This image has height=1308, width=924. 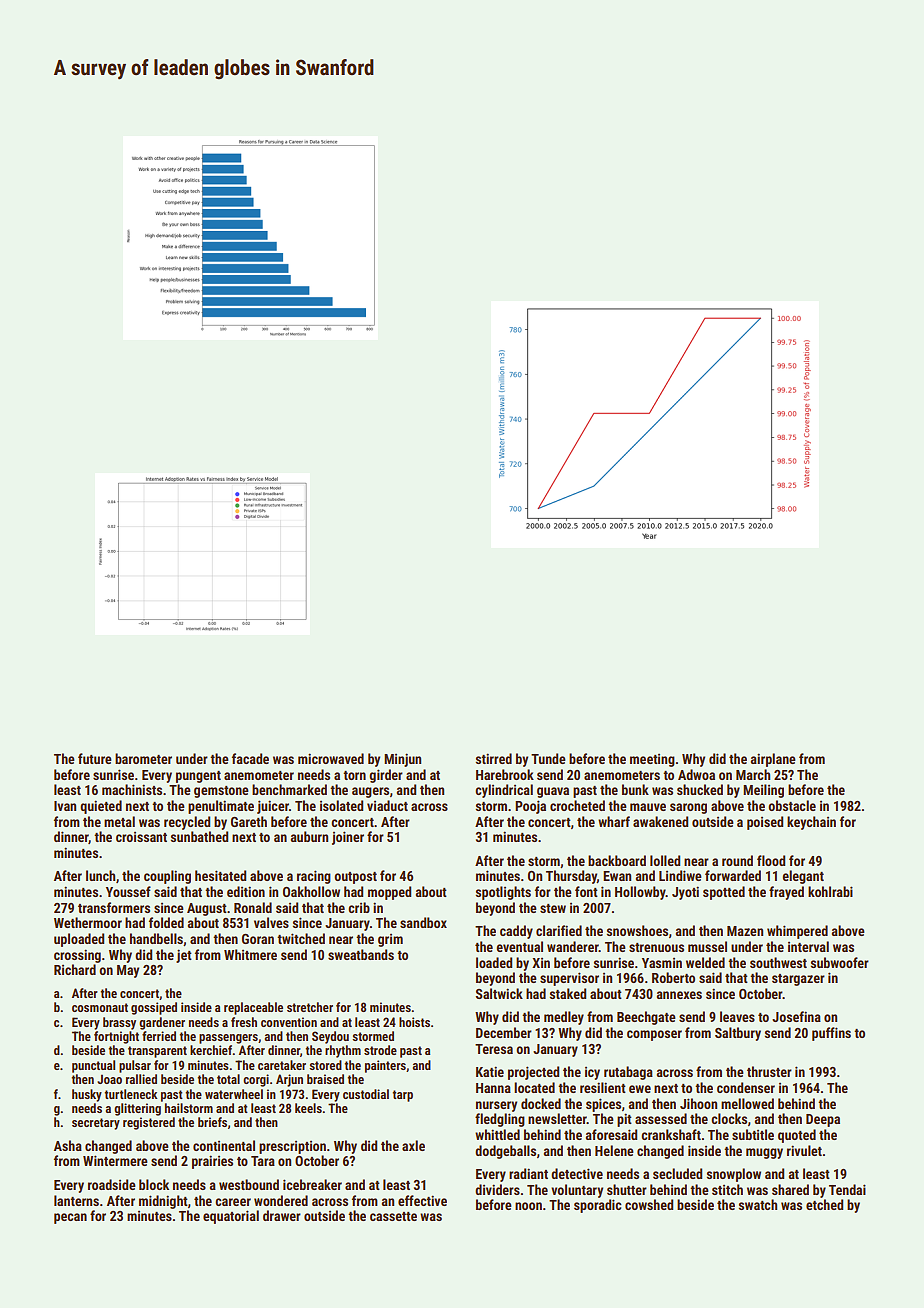 I want to click on kerchief, so click(x=211, y=1050).
